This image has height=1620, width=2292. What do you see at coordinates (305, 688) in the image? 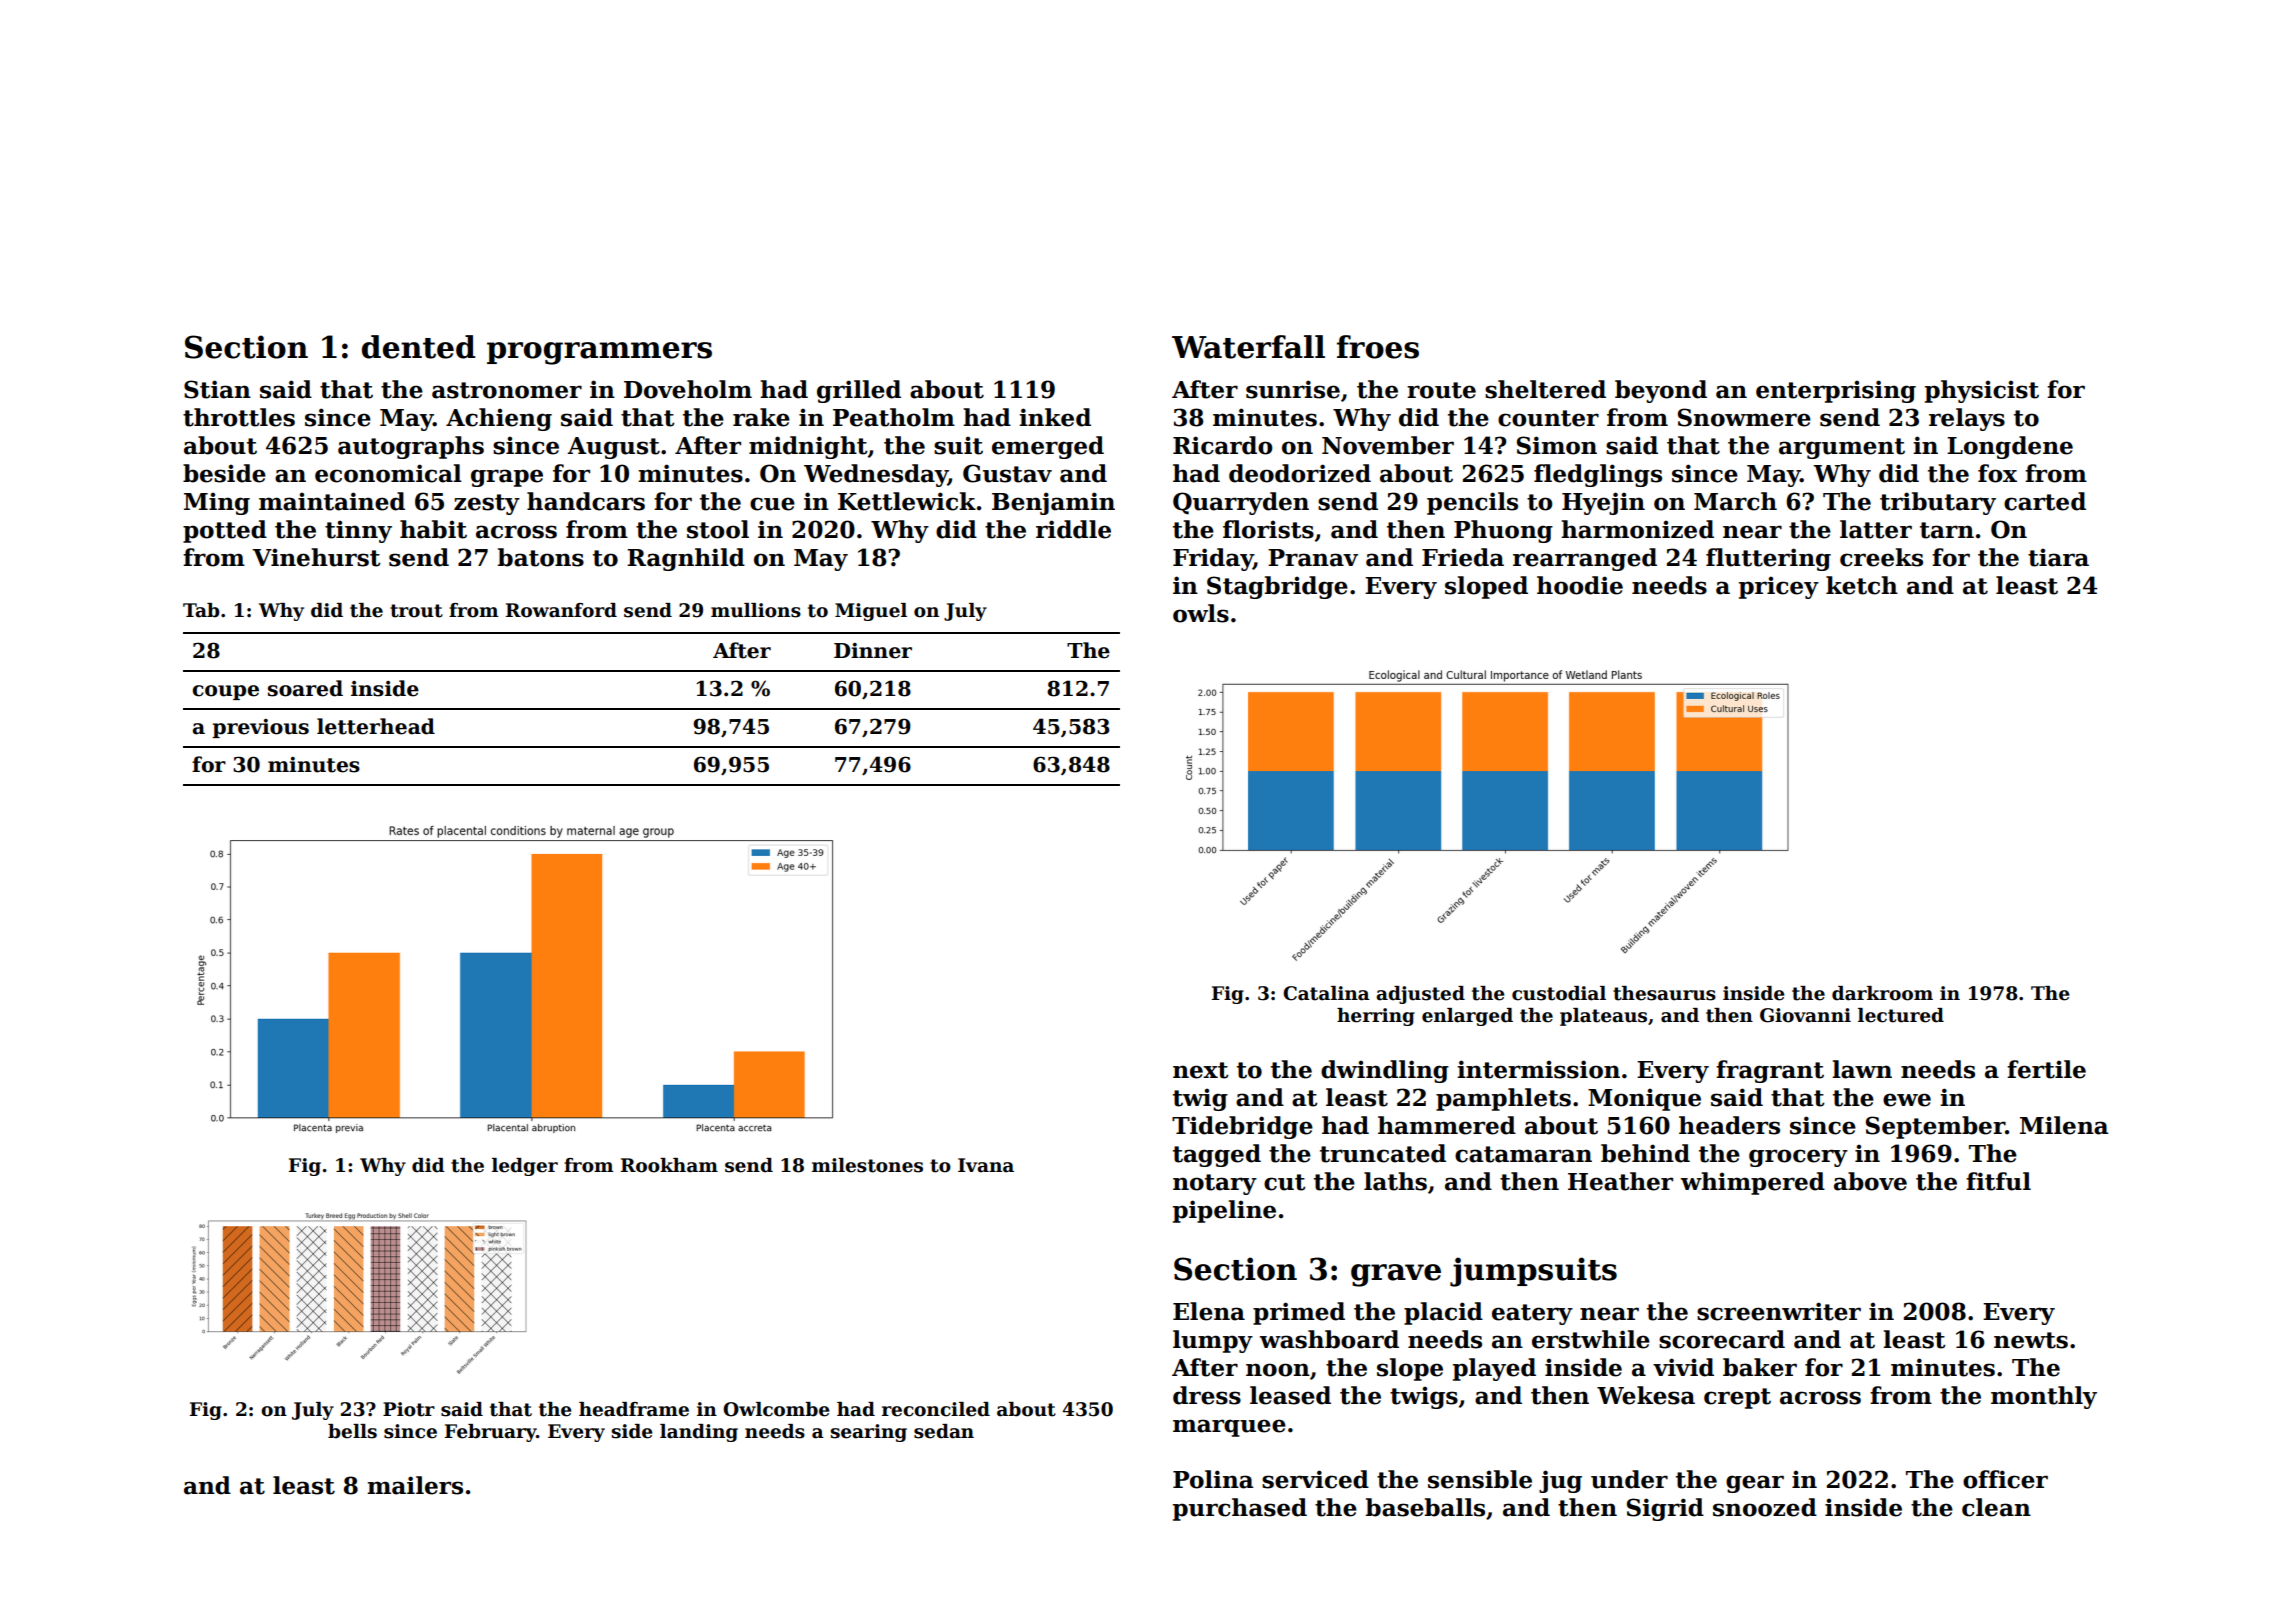
I see `soared` at bounding box center [305, 688].
